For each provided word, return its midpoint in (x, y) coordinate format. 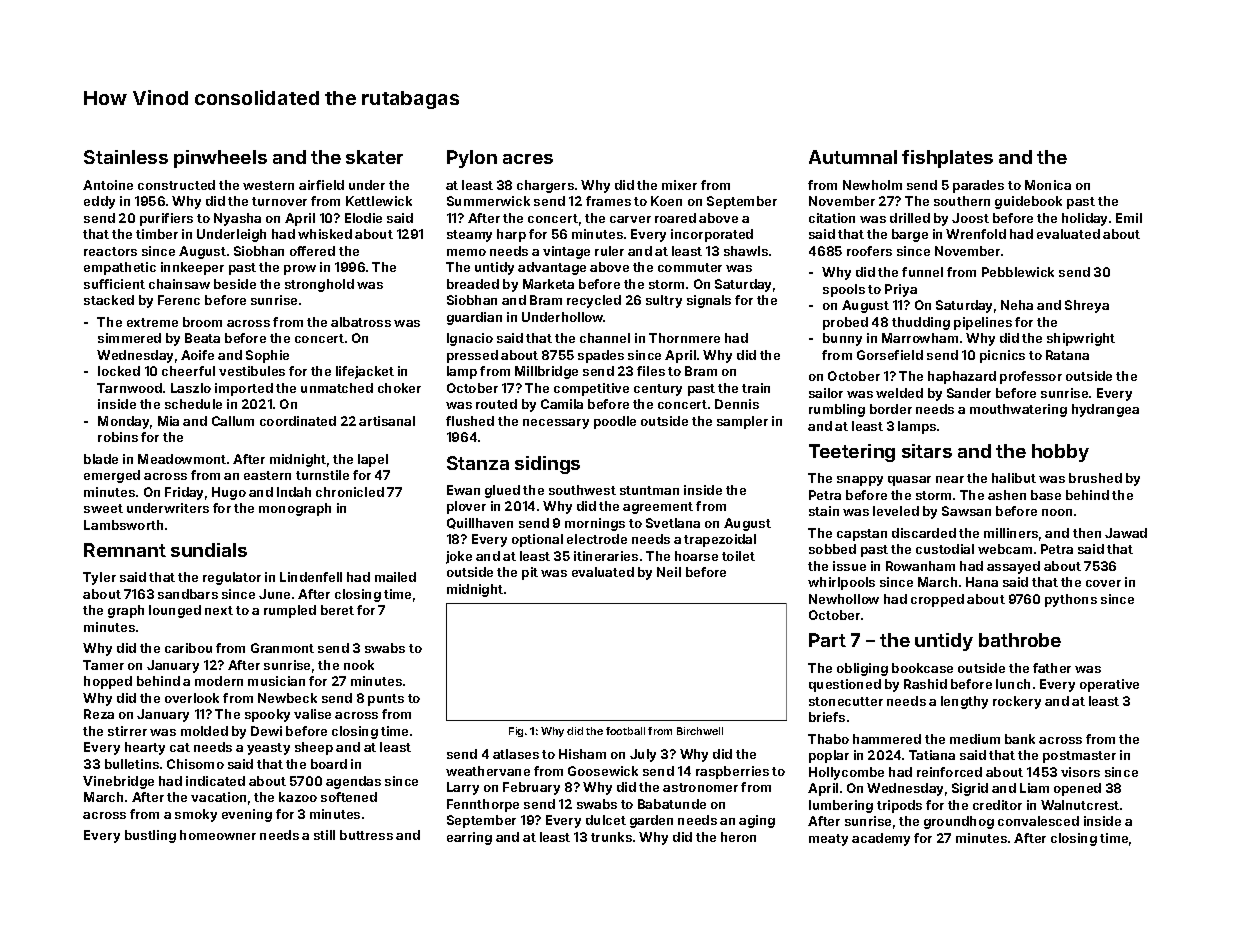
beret (337, 610)
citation (832, 218)
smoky (196, 815)
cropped (937, 600)
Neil (669, 572)
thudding (921, 323)
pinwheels (220, 159)
